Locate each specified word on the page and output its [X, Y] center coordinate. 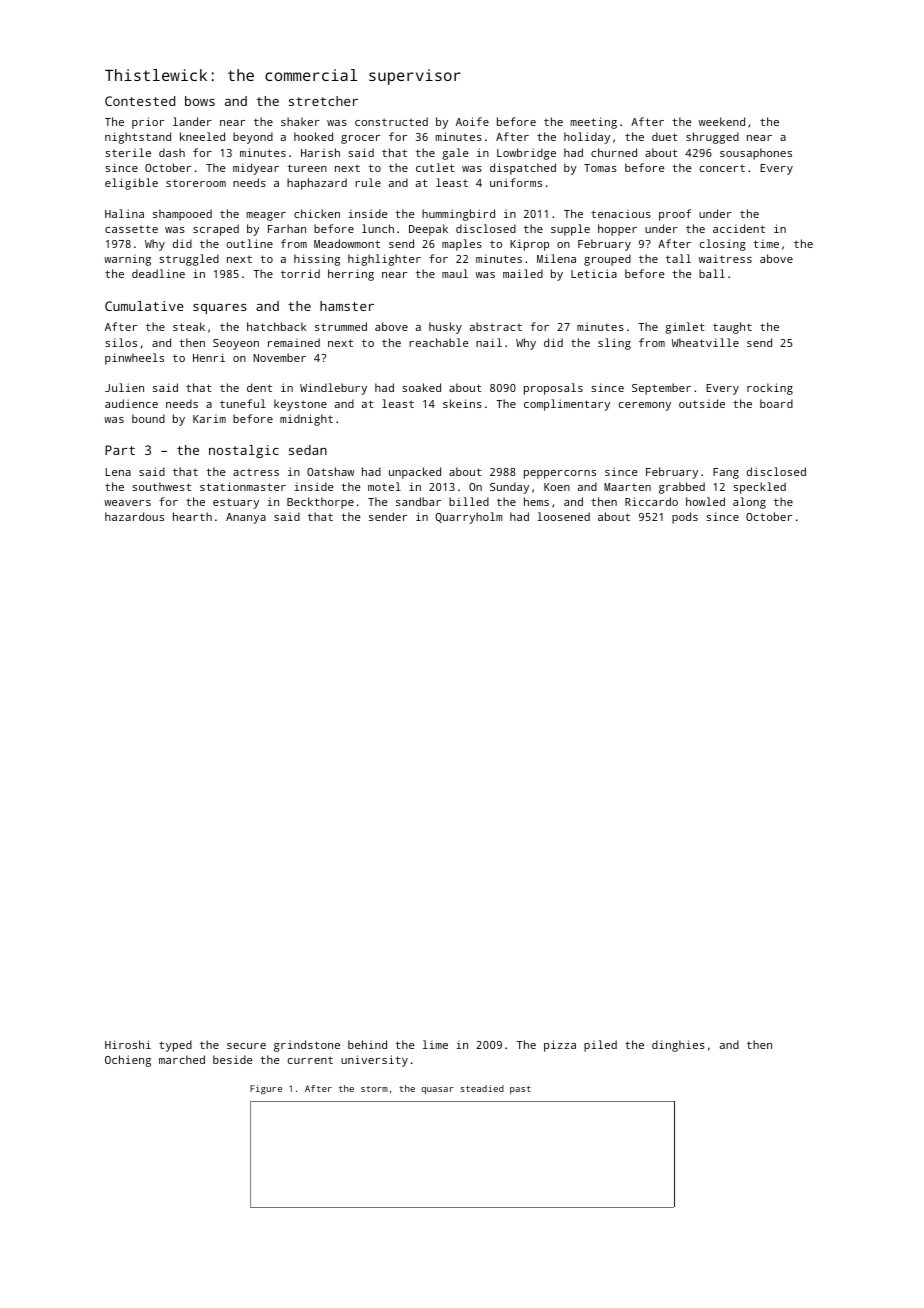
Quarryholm [469, 518]
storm [374, 1089]
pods [685, 518]
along [749, 503]
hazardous [134, 516]
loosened [563, 516]
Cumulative [144, 306]
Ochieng [128, 1061]
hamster [347, 306]
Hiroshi [128, 1044]
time [766, 244]
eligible [131, 184]
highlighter [384, 260]
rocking [770, 389]
